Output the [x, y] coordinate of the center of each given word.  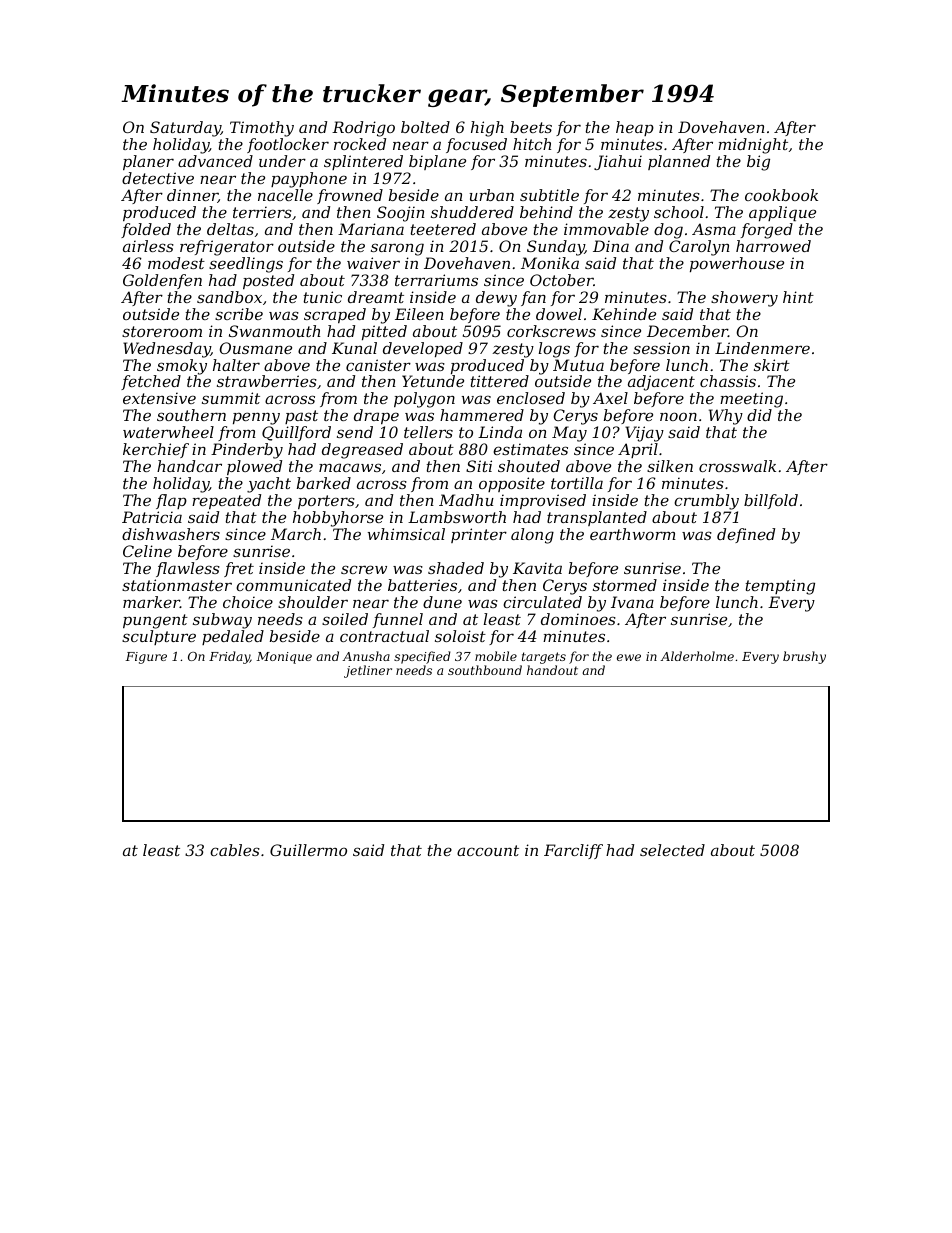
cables [235, 850]
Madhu [466, 500]
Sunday [556, 248]
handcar [189, 466]
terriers [262, 212]
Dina [611, 246]
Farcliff [573, 851]
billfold [771, 501]
